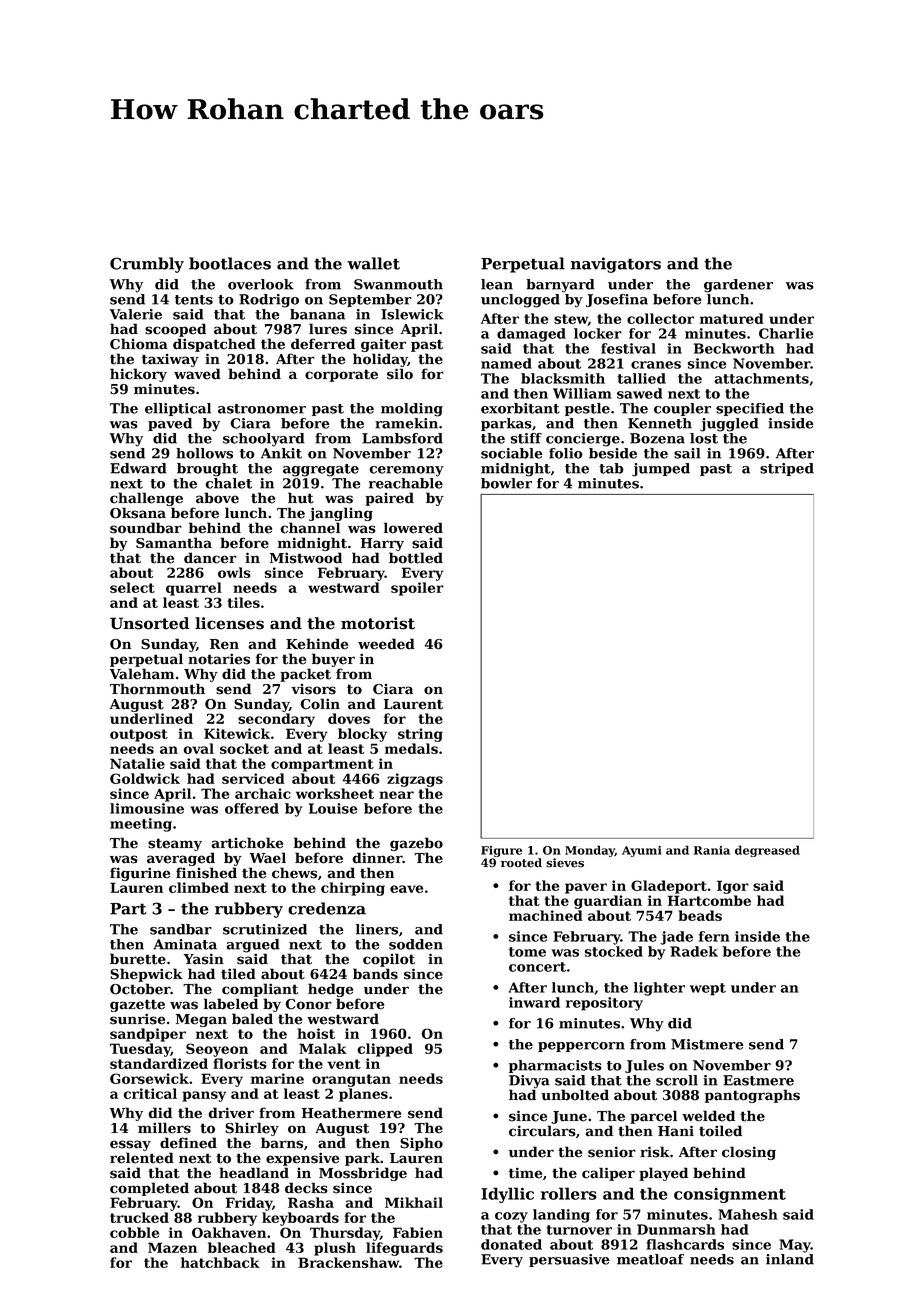  What do you see at coordinates (616, 265) in the page?
I see `navigators` at bounding box center [616, 265].
